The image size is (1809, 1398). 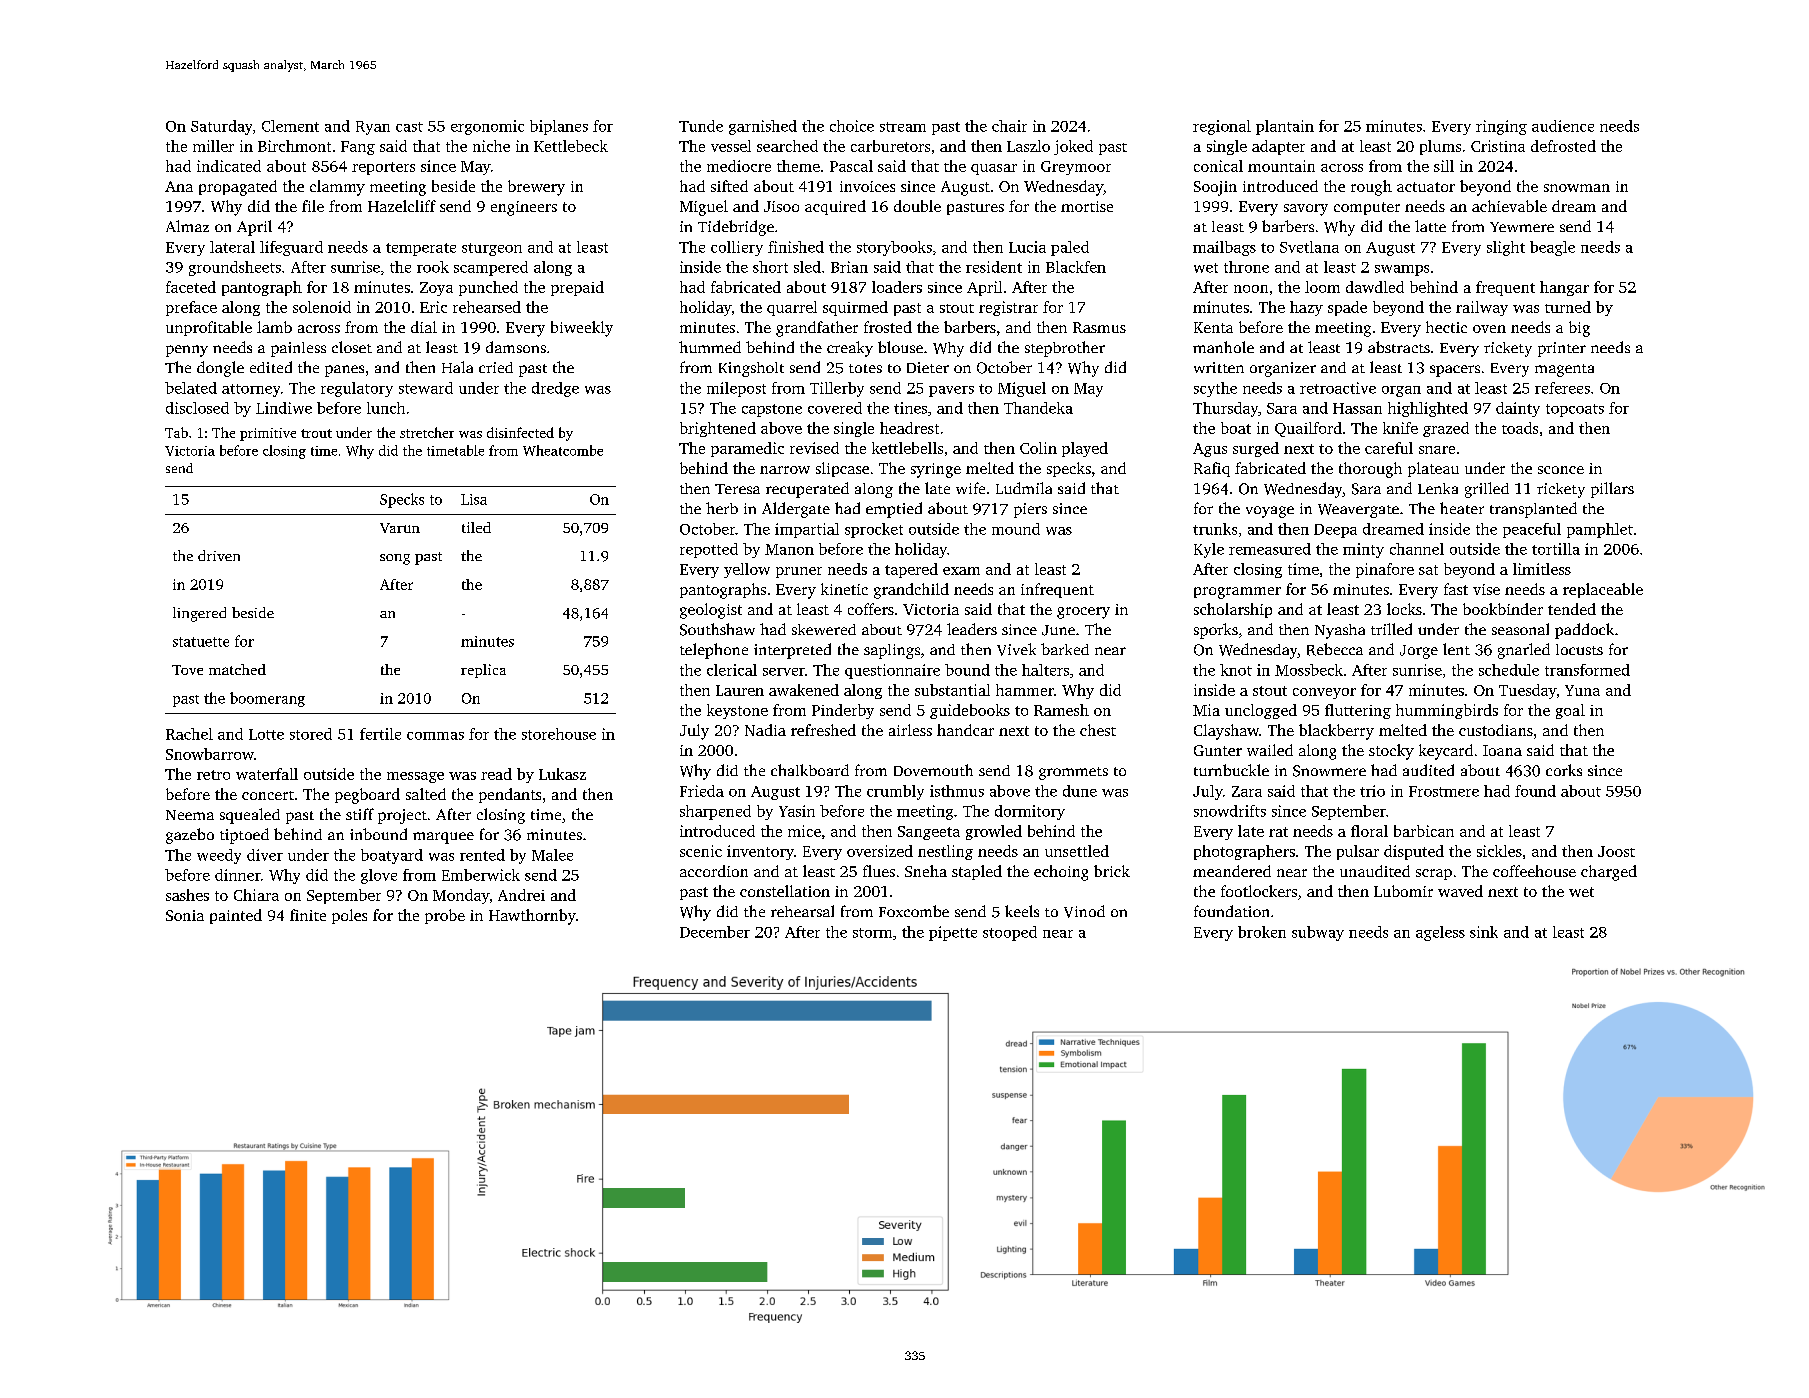 What do you see at coordinates (409, 127) in the screenshot?
I see `cast` at bounding box center [409, 127].
